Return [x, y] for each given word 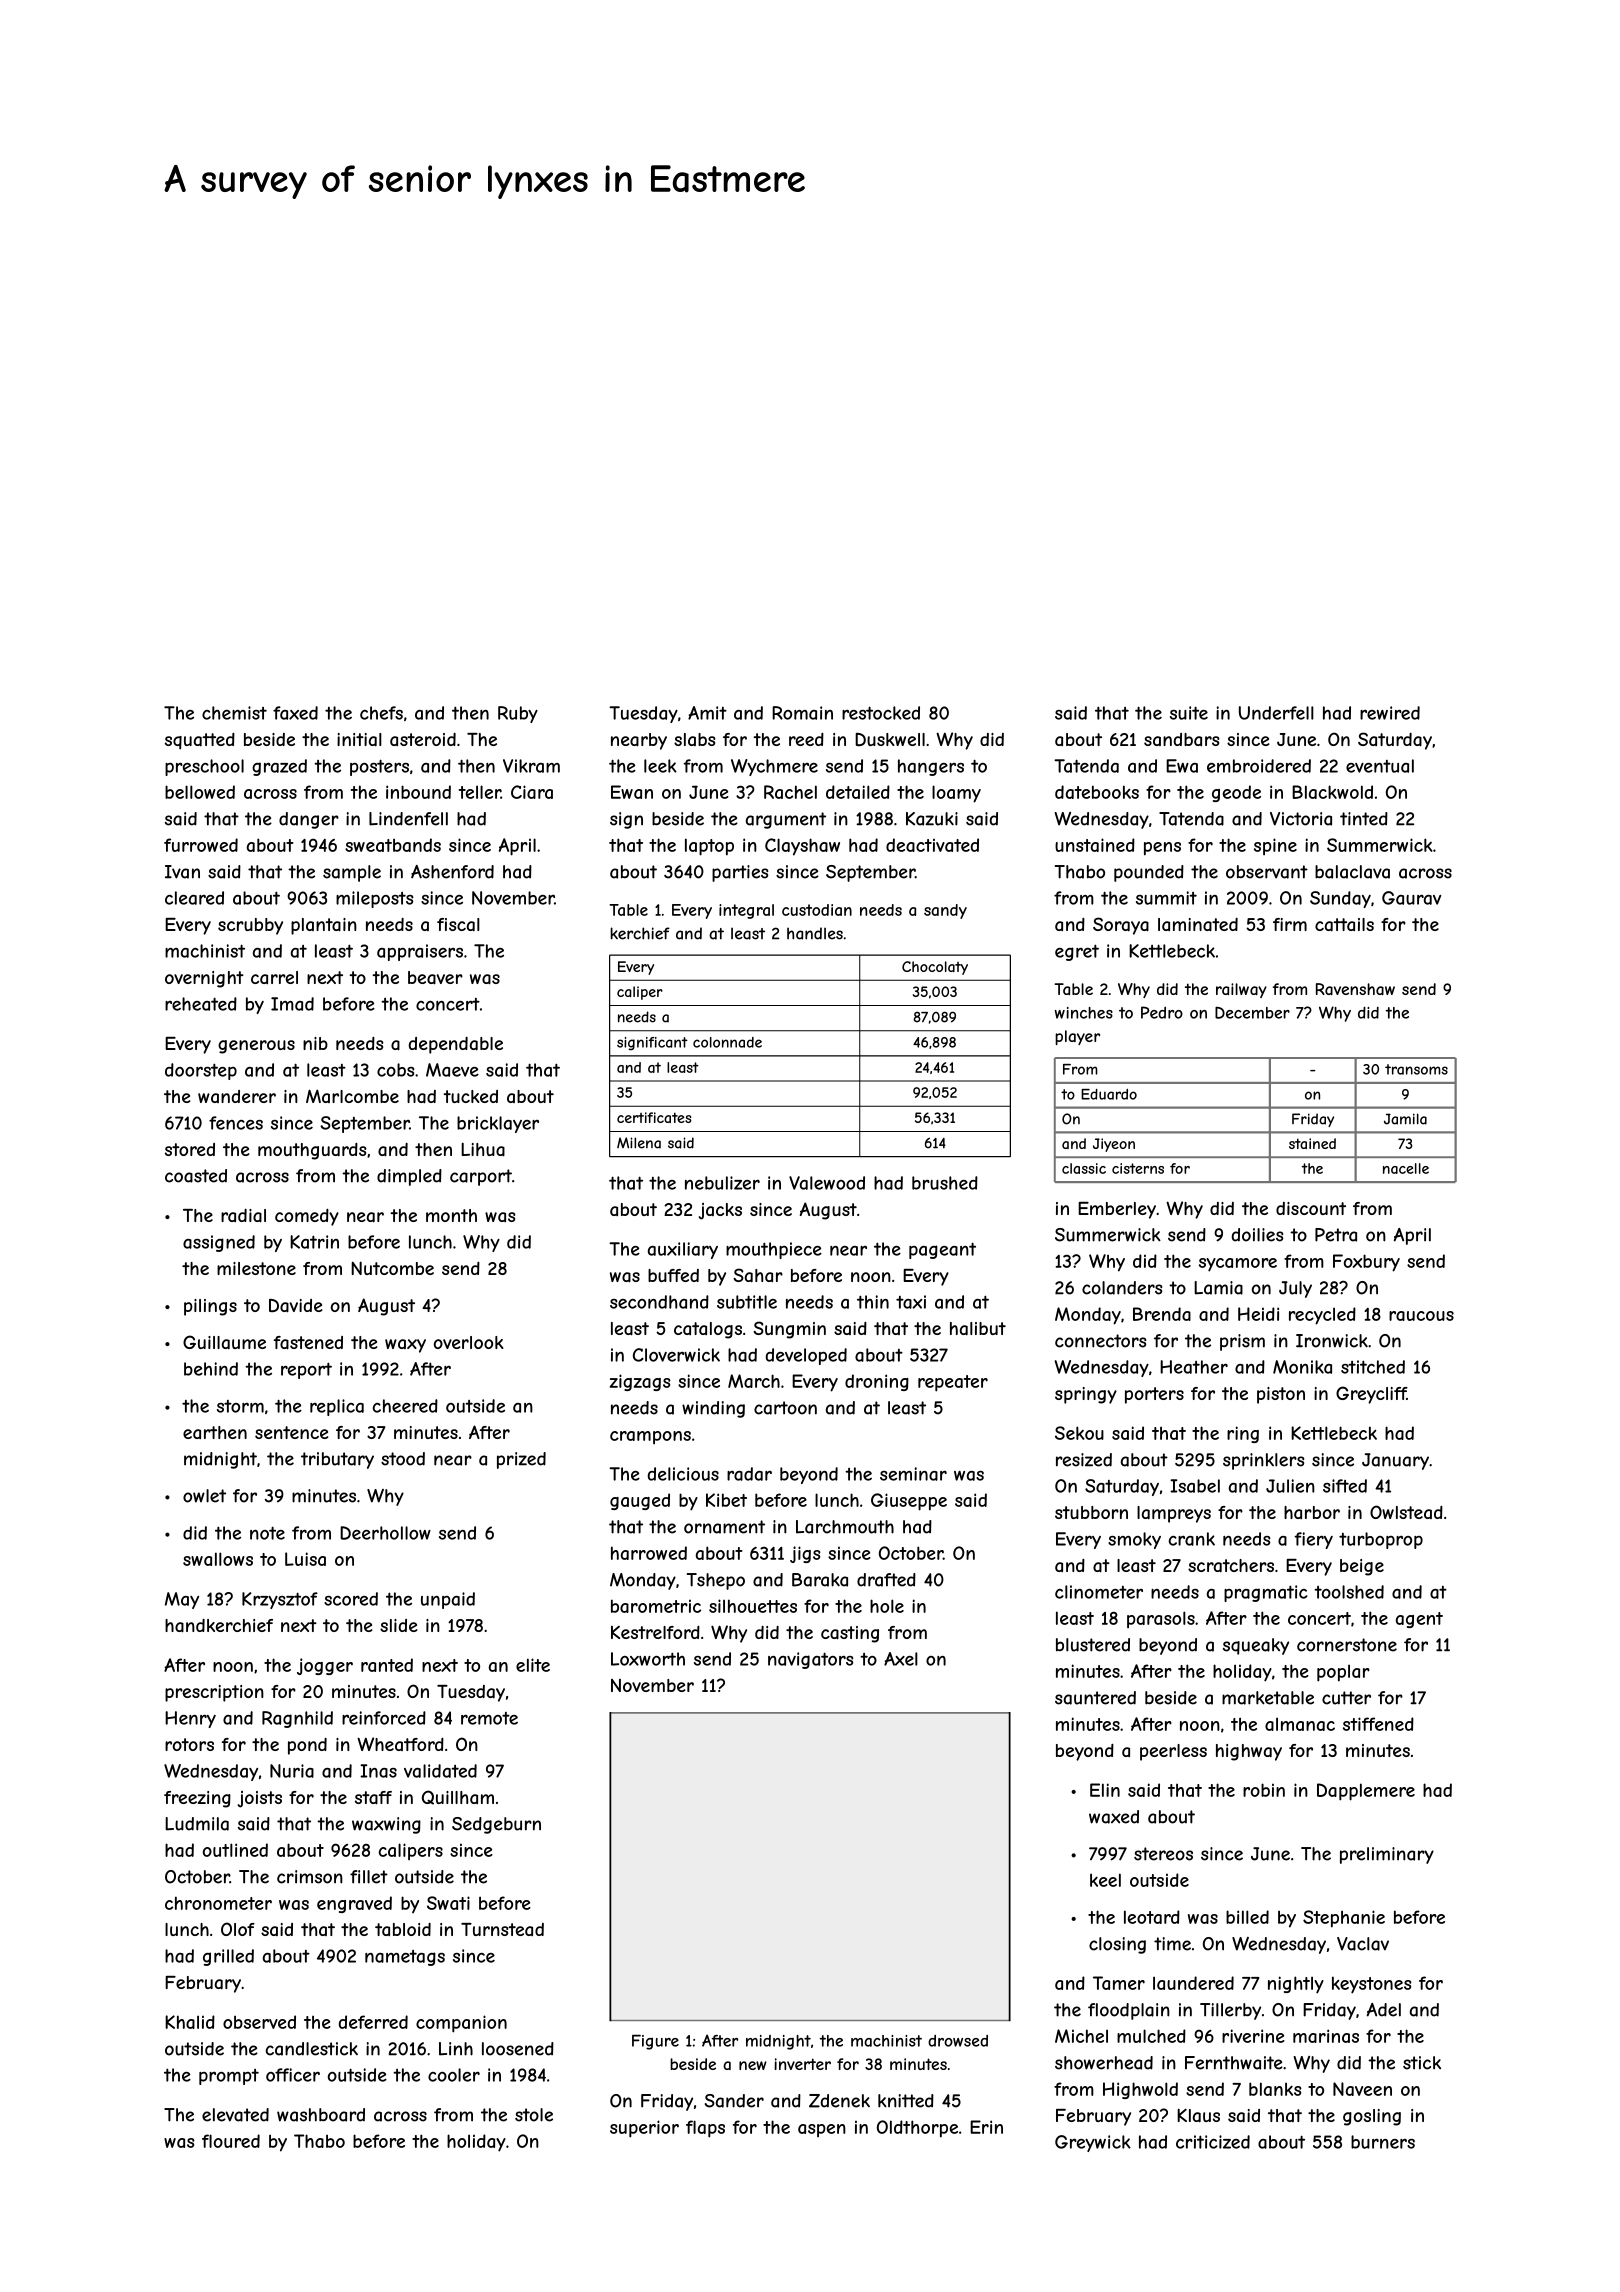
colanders [1122, 1288]
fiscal [458, 925]
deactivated [932, 845]
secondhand [659, 1302]
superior [644, 2129]
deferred [373, 2022]
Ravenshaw [1355, 989]
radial [243, 1216]
